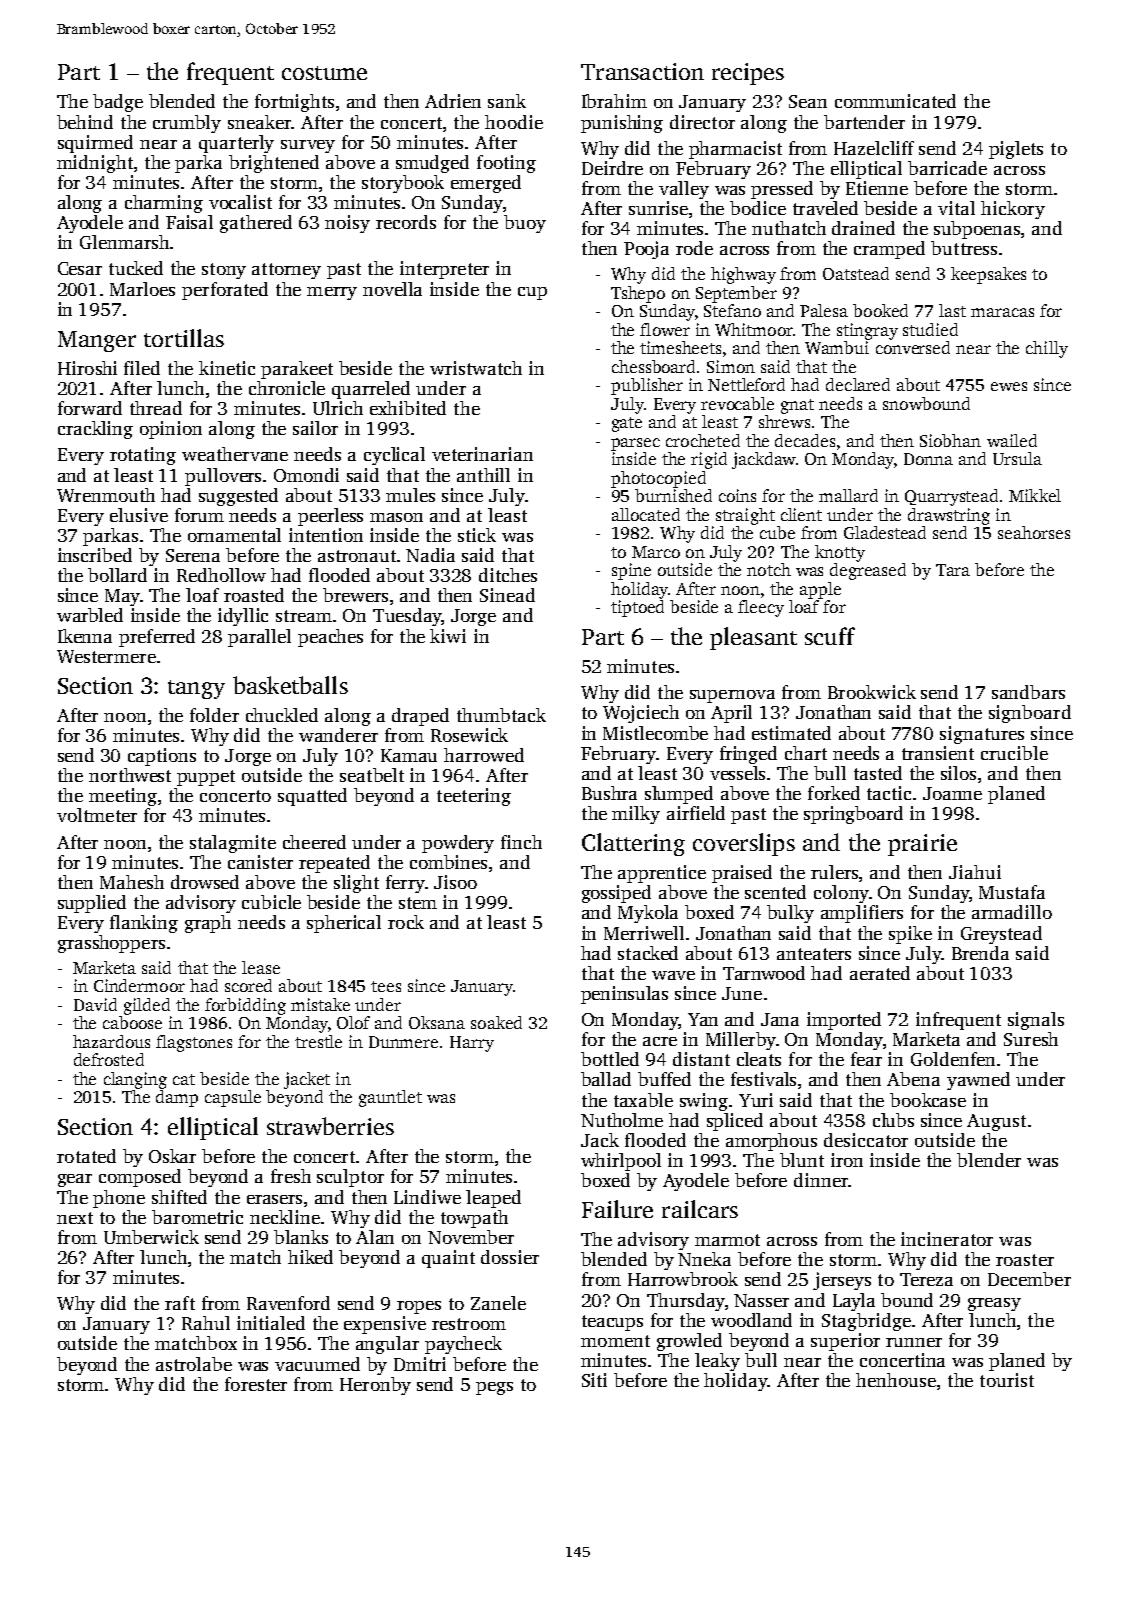 The image size is (1130, 1598). What do you see at coordinates (642, 71) in the page?
I see `Transaction` at bounding box center [642, 71].
